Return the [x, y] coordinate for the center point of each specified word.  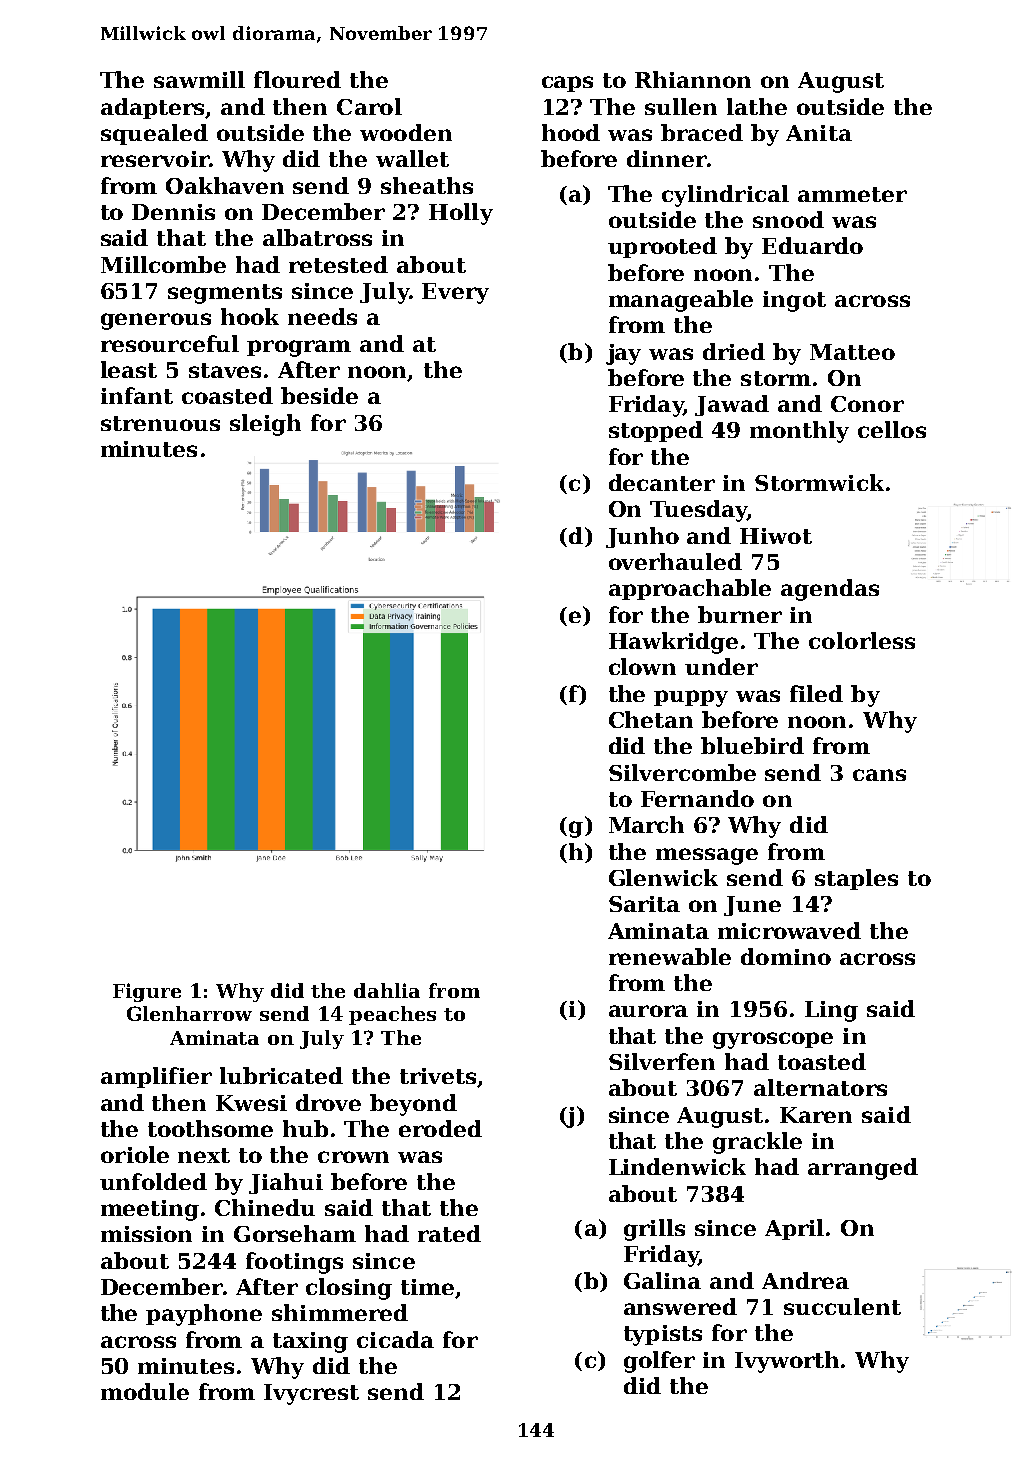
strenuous [160, 423]
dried [734, 351]
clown [642, 666]
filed [816, 693]
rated [449, 1233]
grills [654, 1230]
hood [571, 132]
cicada [395, 1339]
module [145, 1391]
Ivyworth [787, 1362]
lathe [757, 106]
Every [455, 293]
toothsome [210, 1128]
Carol [369, 106]
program [299, 348]
